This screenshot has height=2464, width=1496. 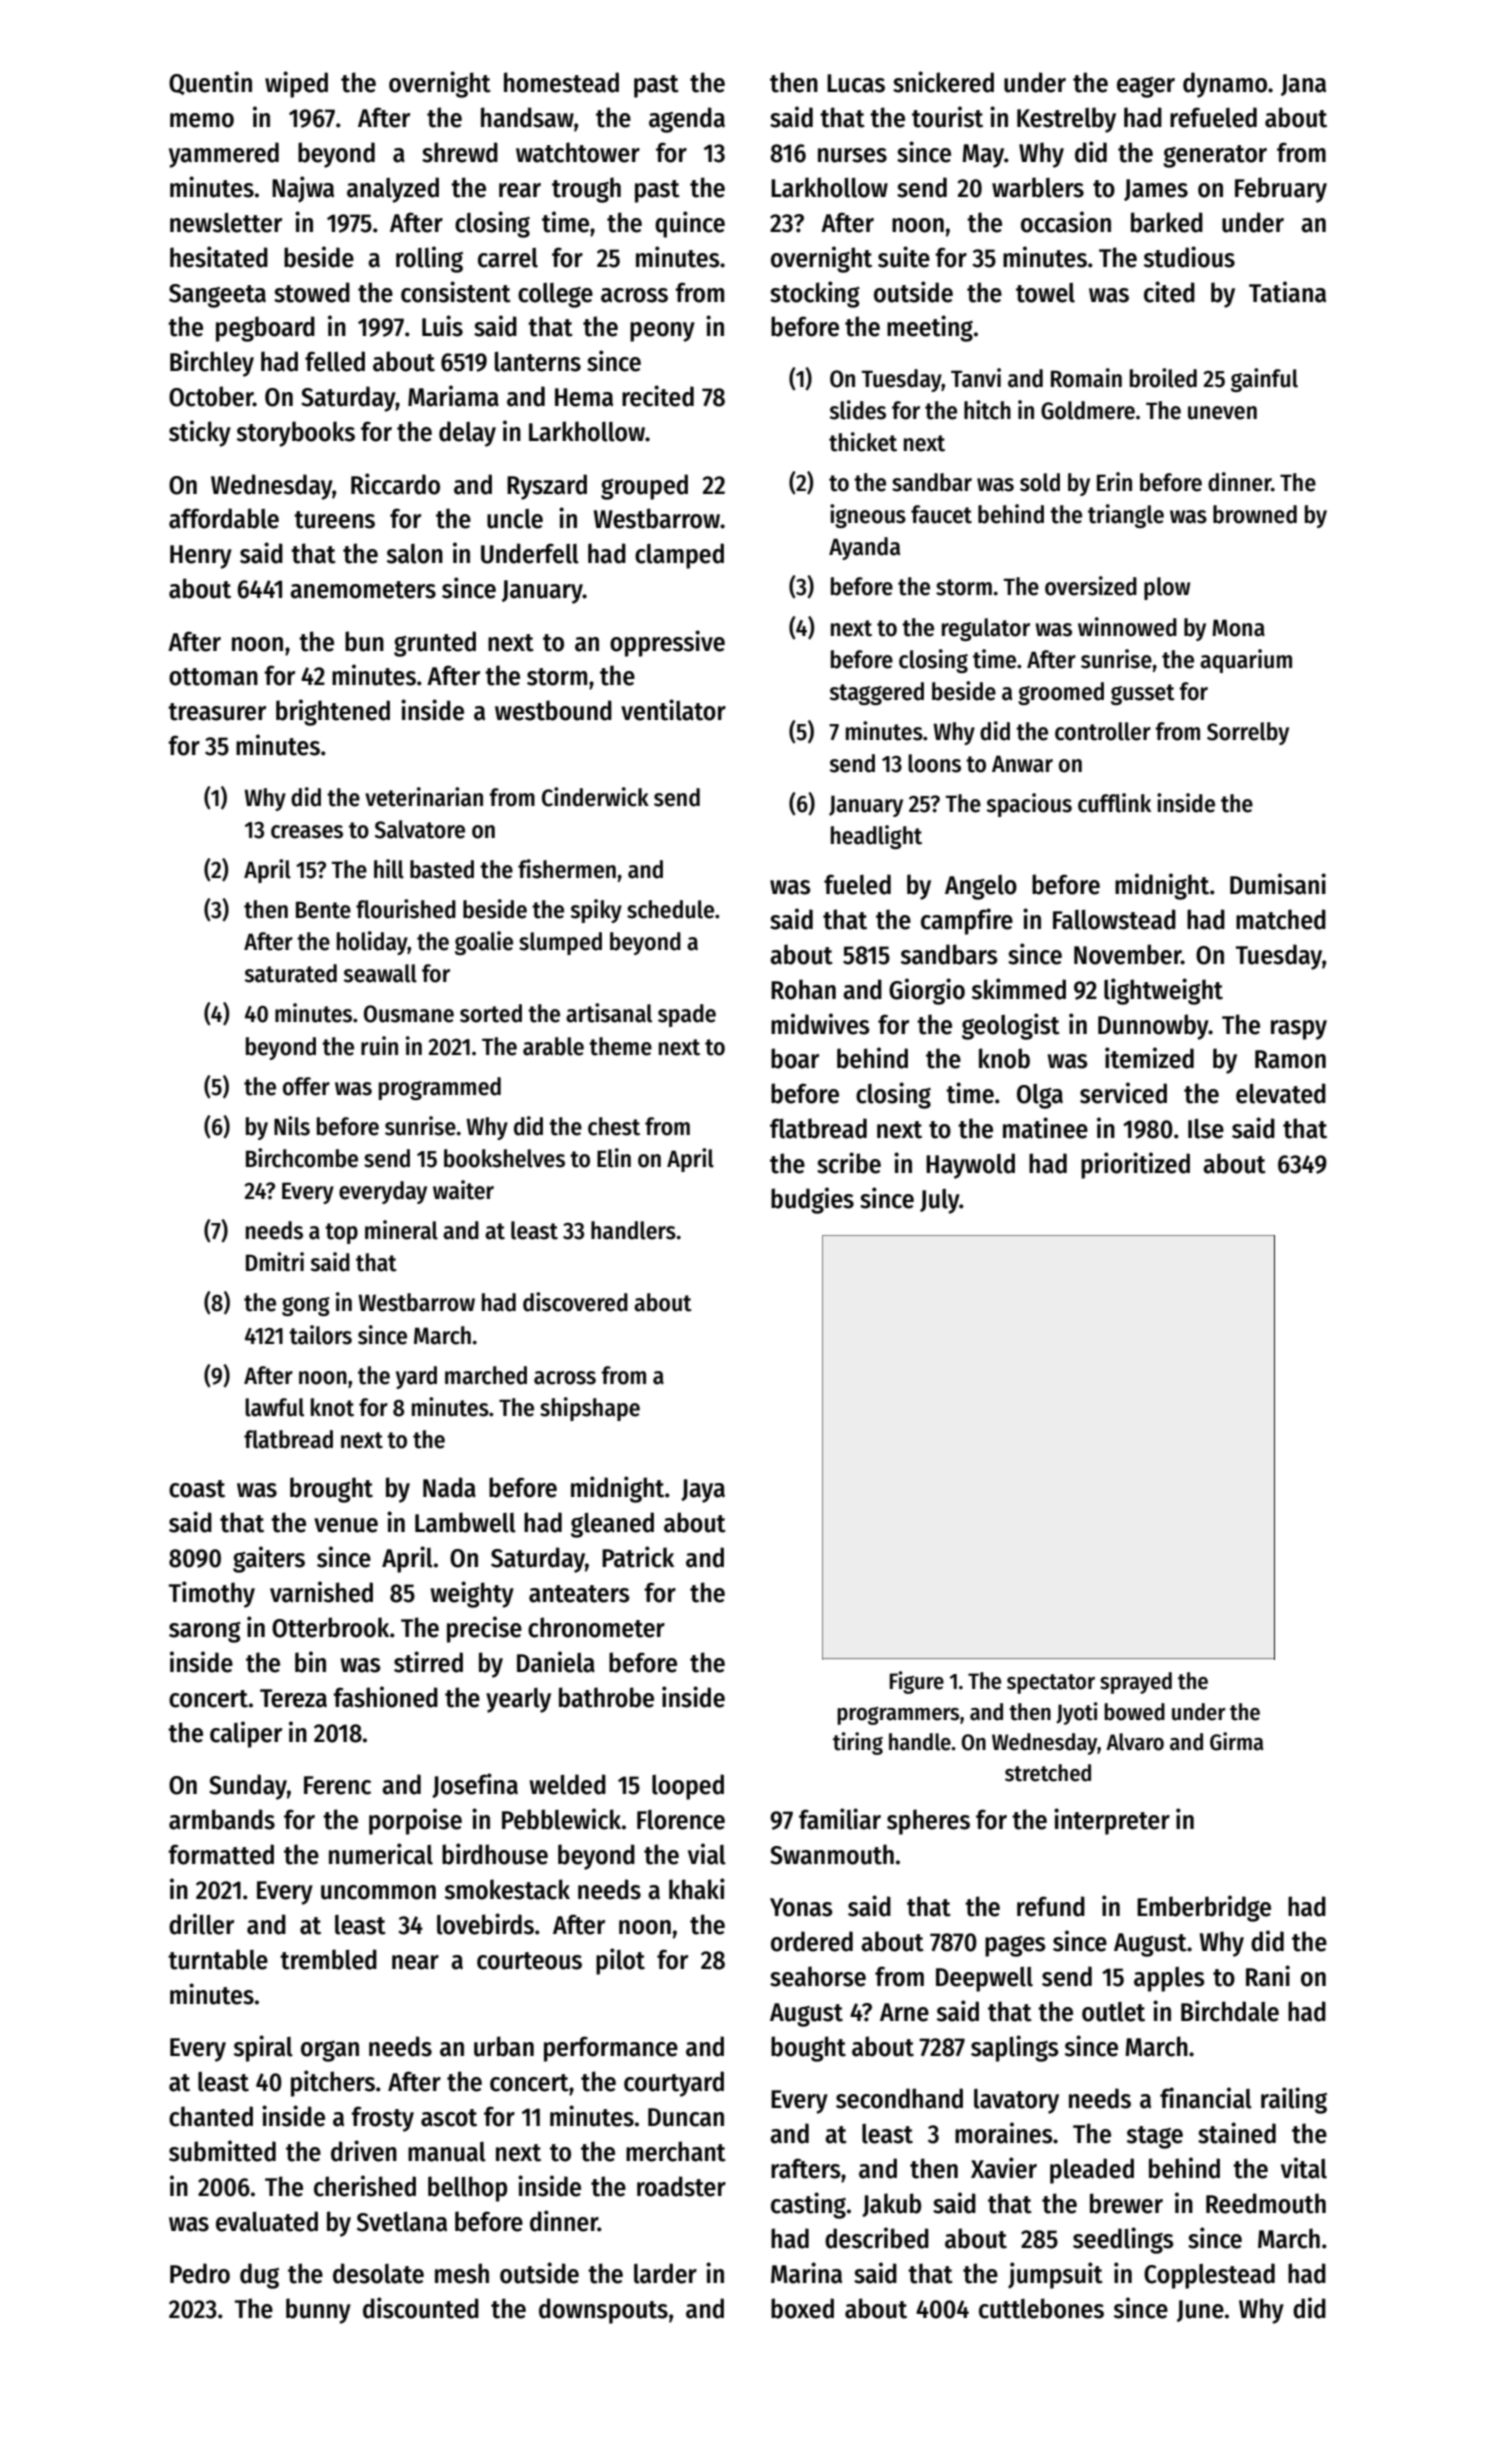 What do you see at coordinates (940, 1201) in the screenshot?
I see `July` at bounding box center [940, 1201].
